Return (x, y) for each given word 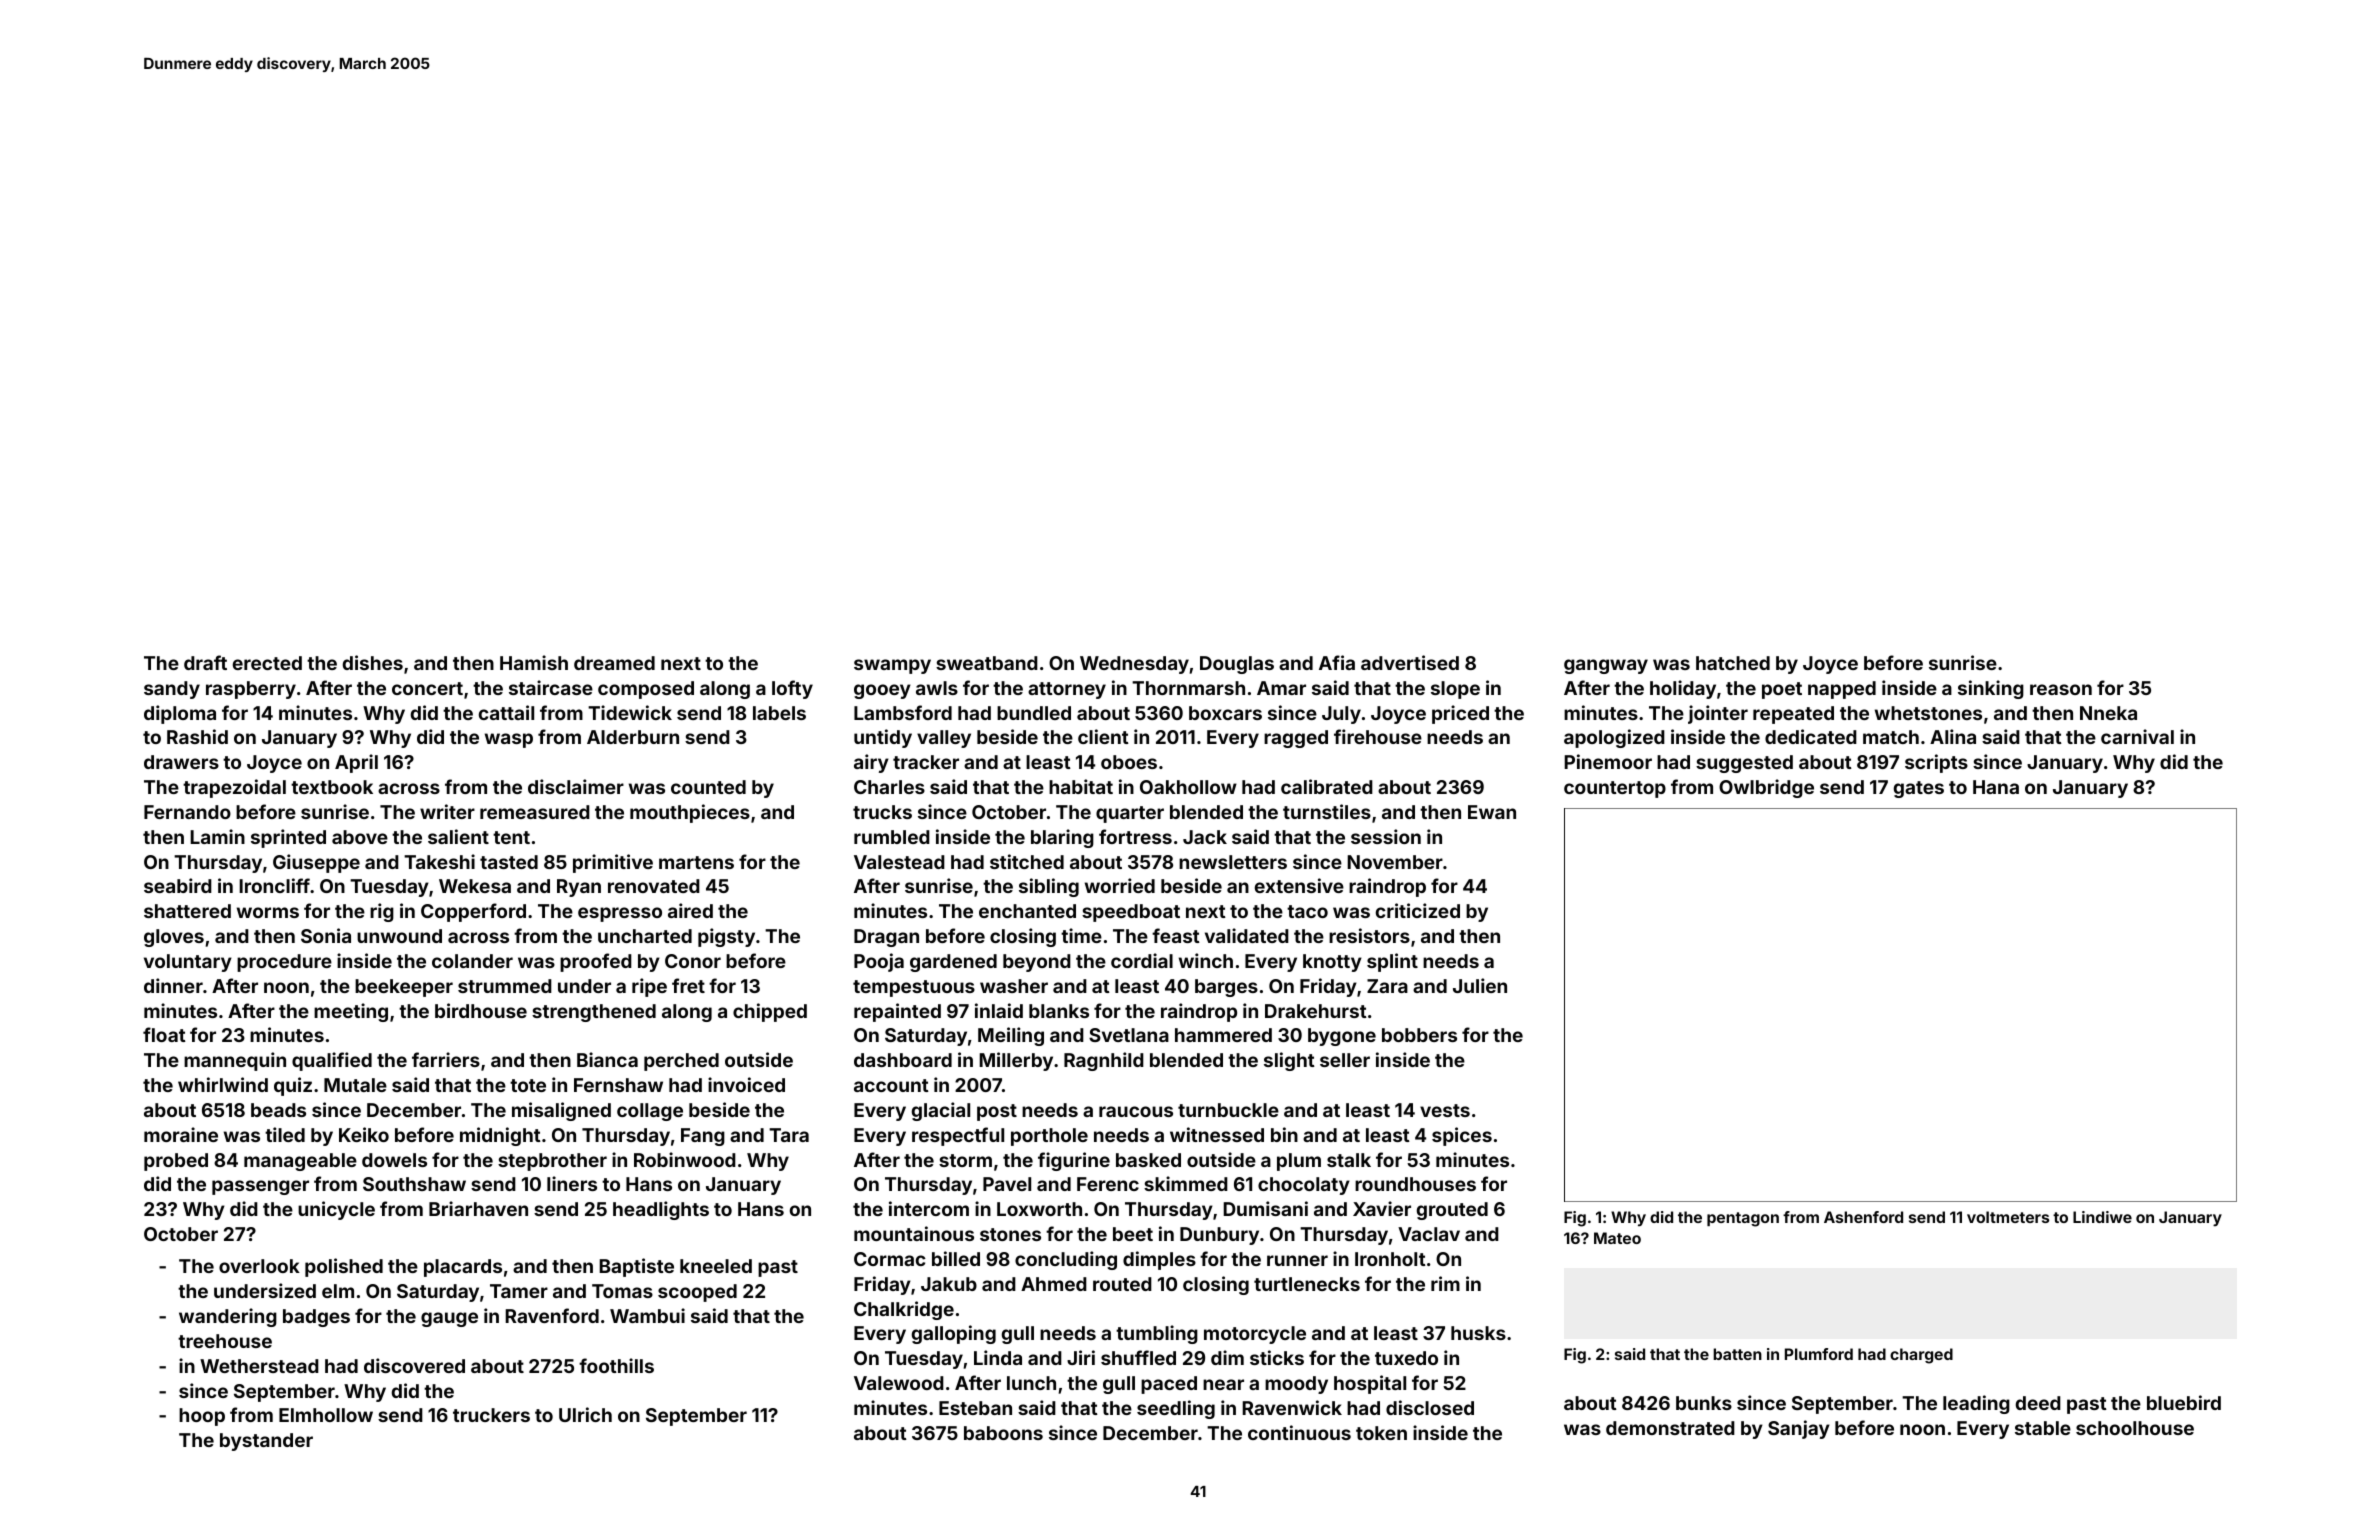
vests (1445, 1110)
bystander (266, 1442)
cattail (506, 712)
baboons (1003, 1433)
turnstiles (1327, 811)
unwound (399, 936)
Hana (1996, 787)
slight (1289, 1061)
